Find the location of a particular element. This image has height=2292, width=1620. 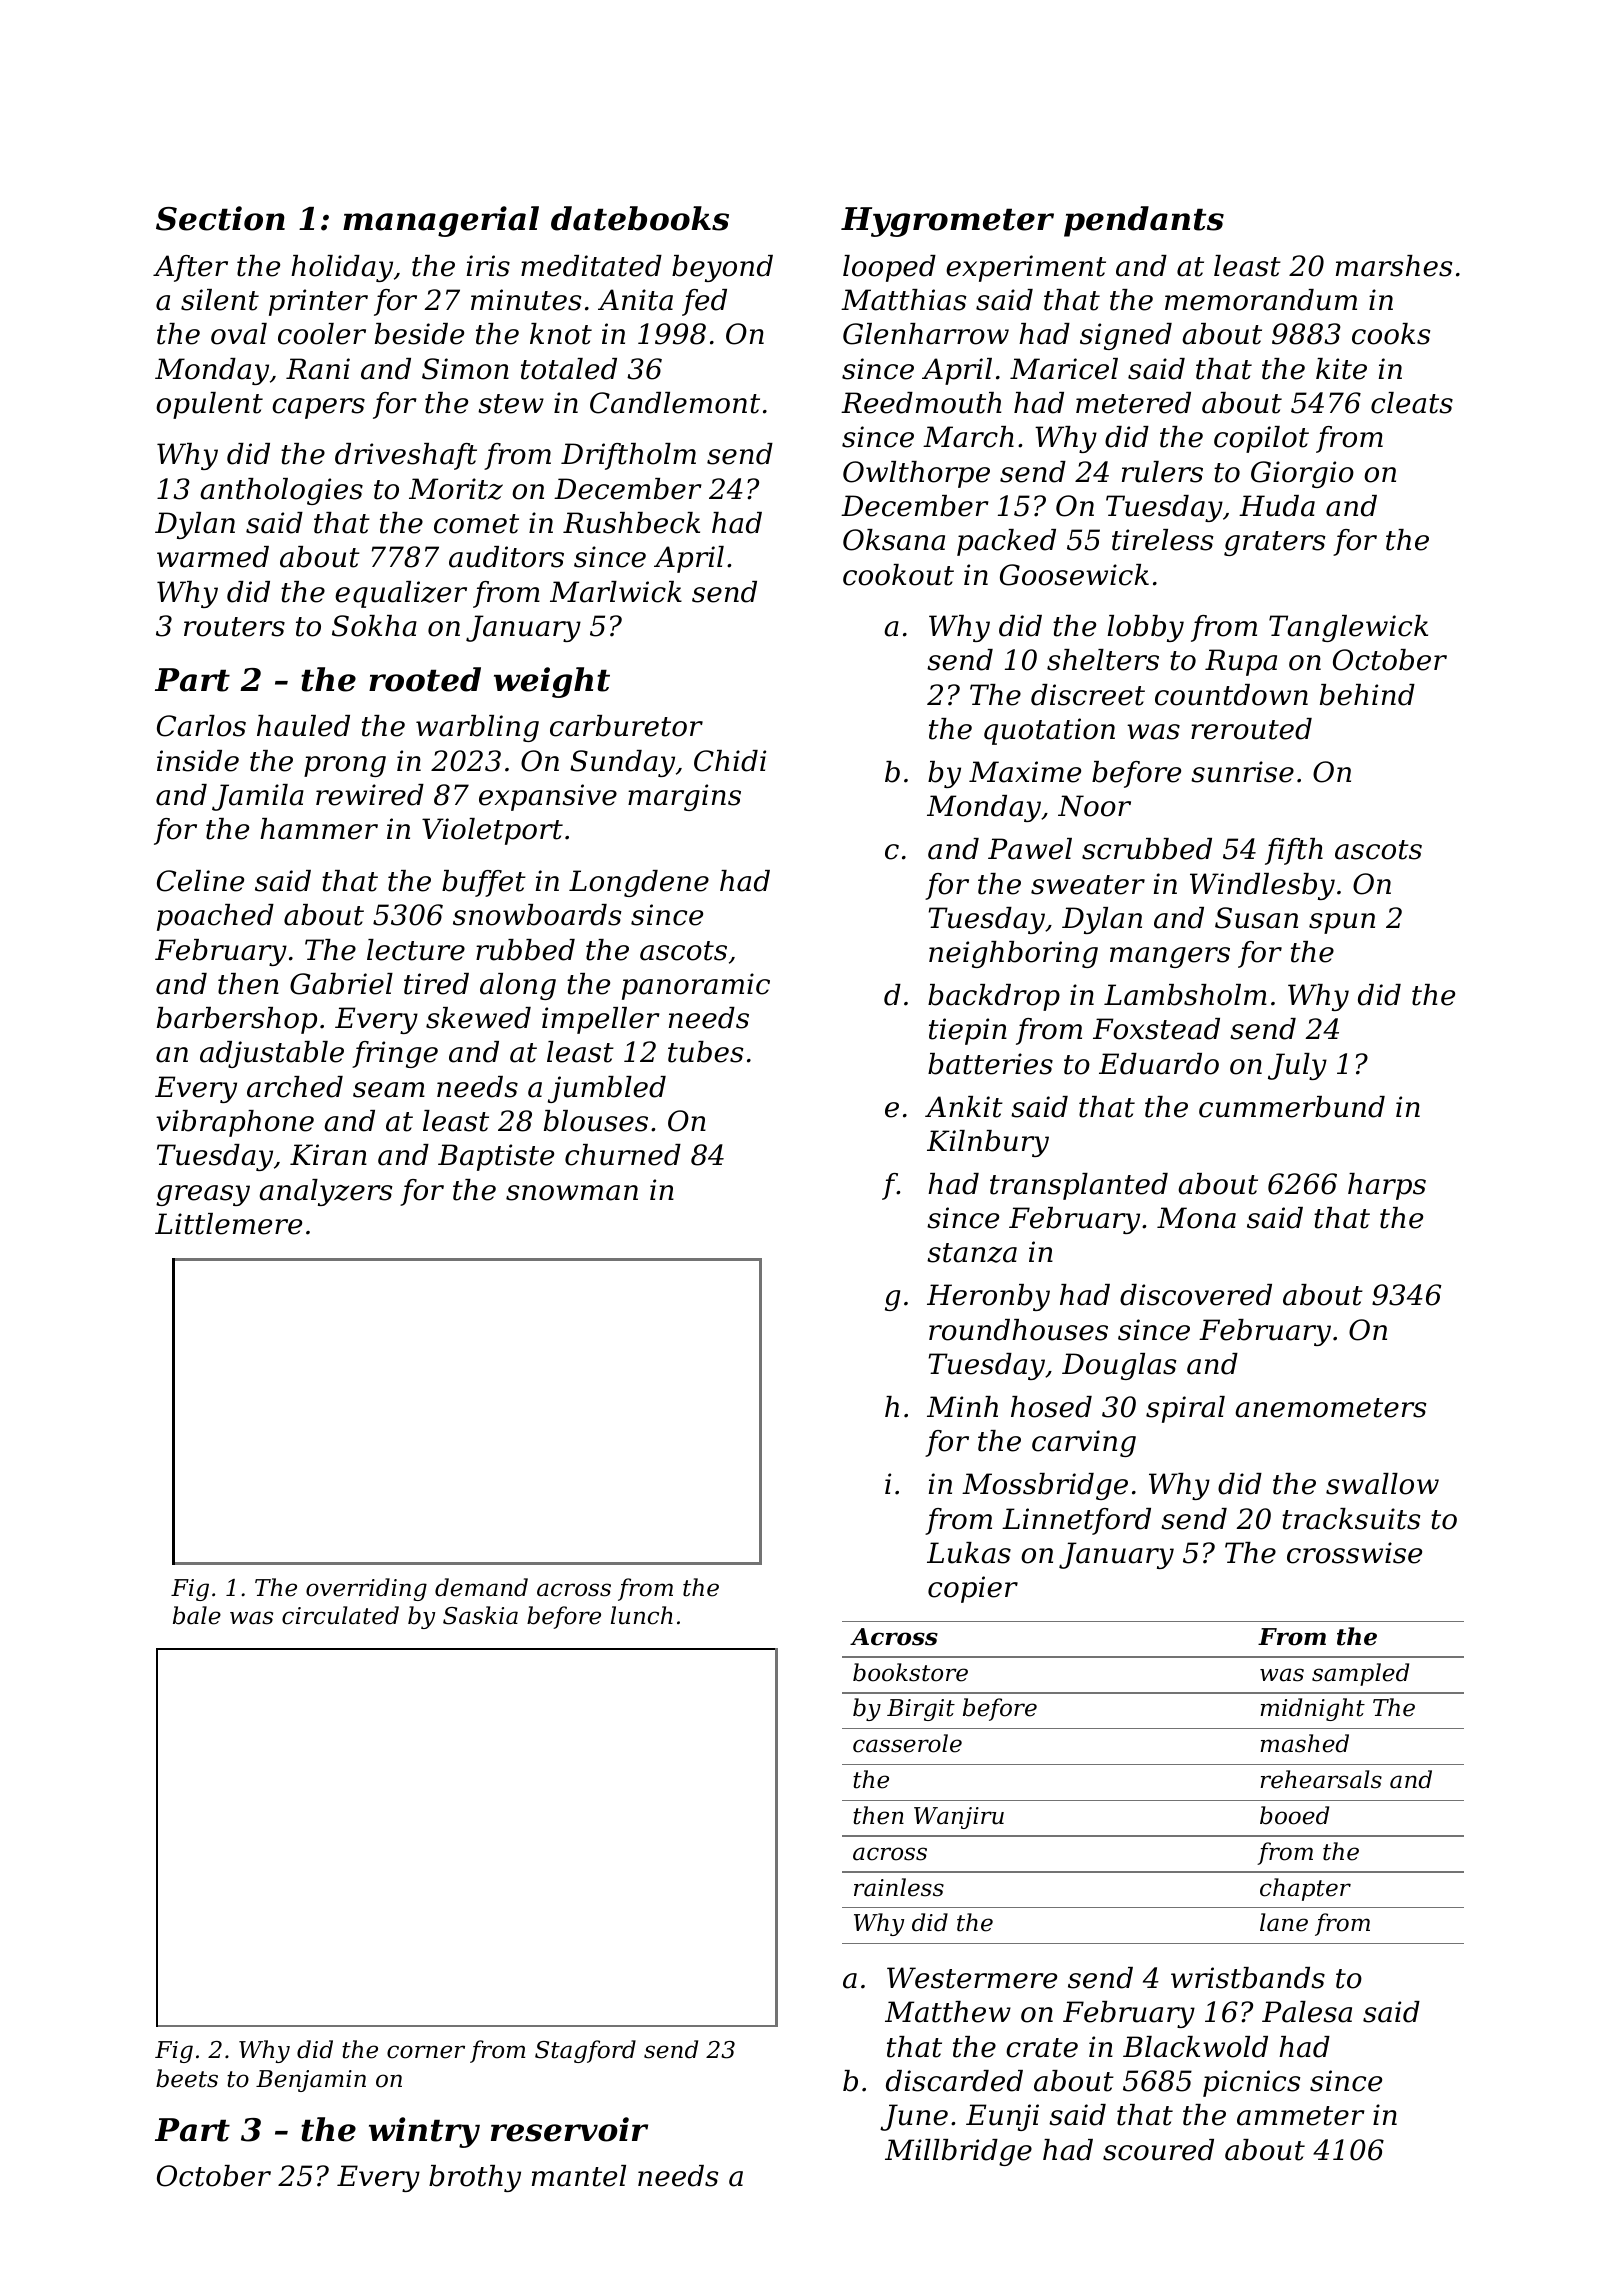

circulated is located at coordinates (340, 1615).
